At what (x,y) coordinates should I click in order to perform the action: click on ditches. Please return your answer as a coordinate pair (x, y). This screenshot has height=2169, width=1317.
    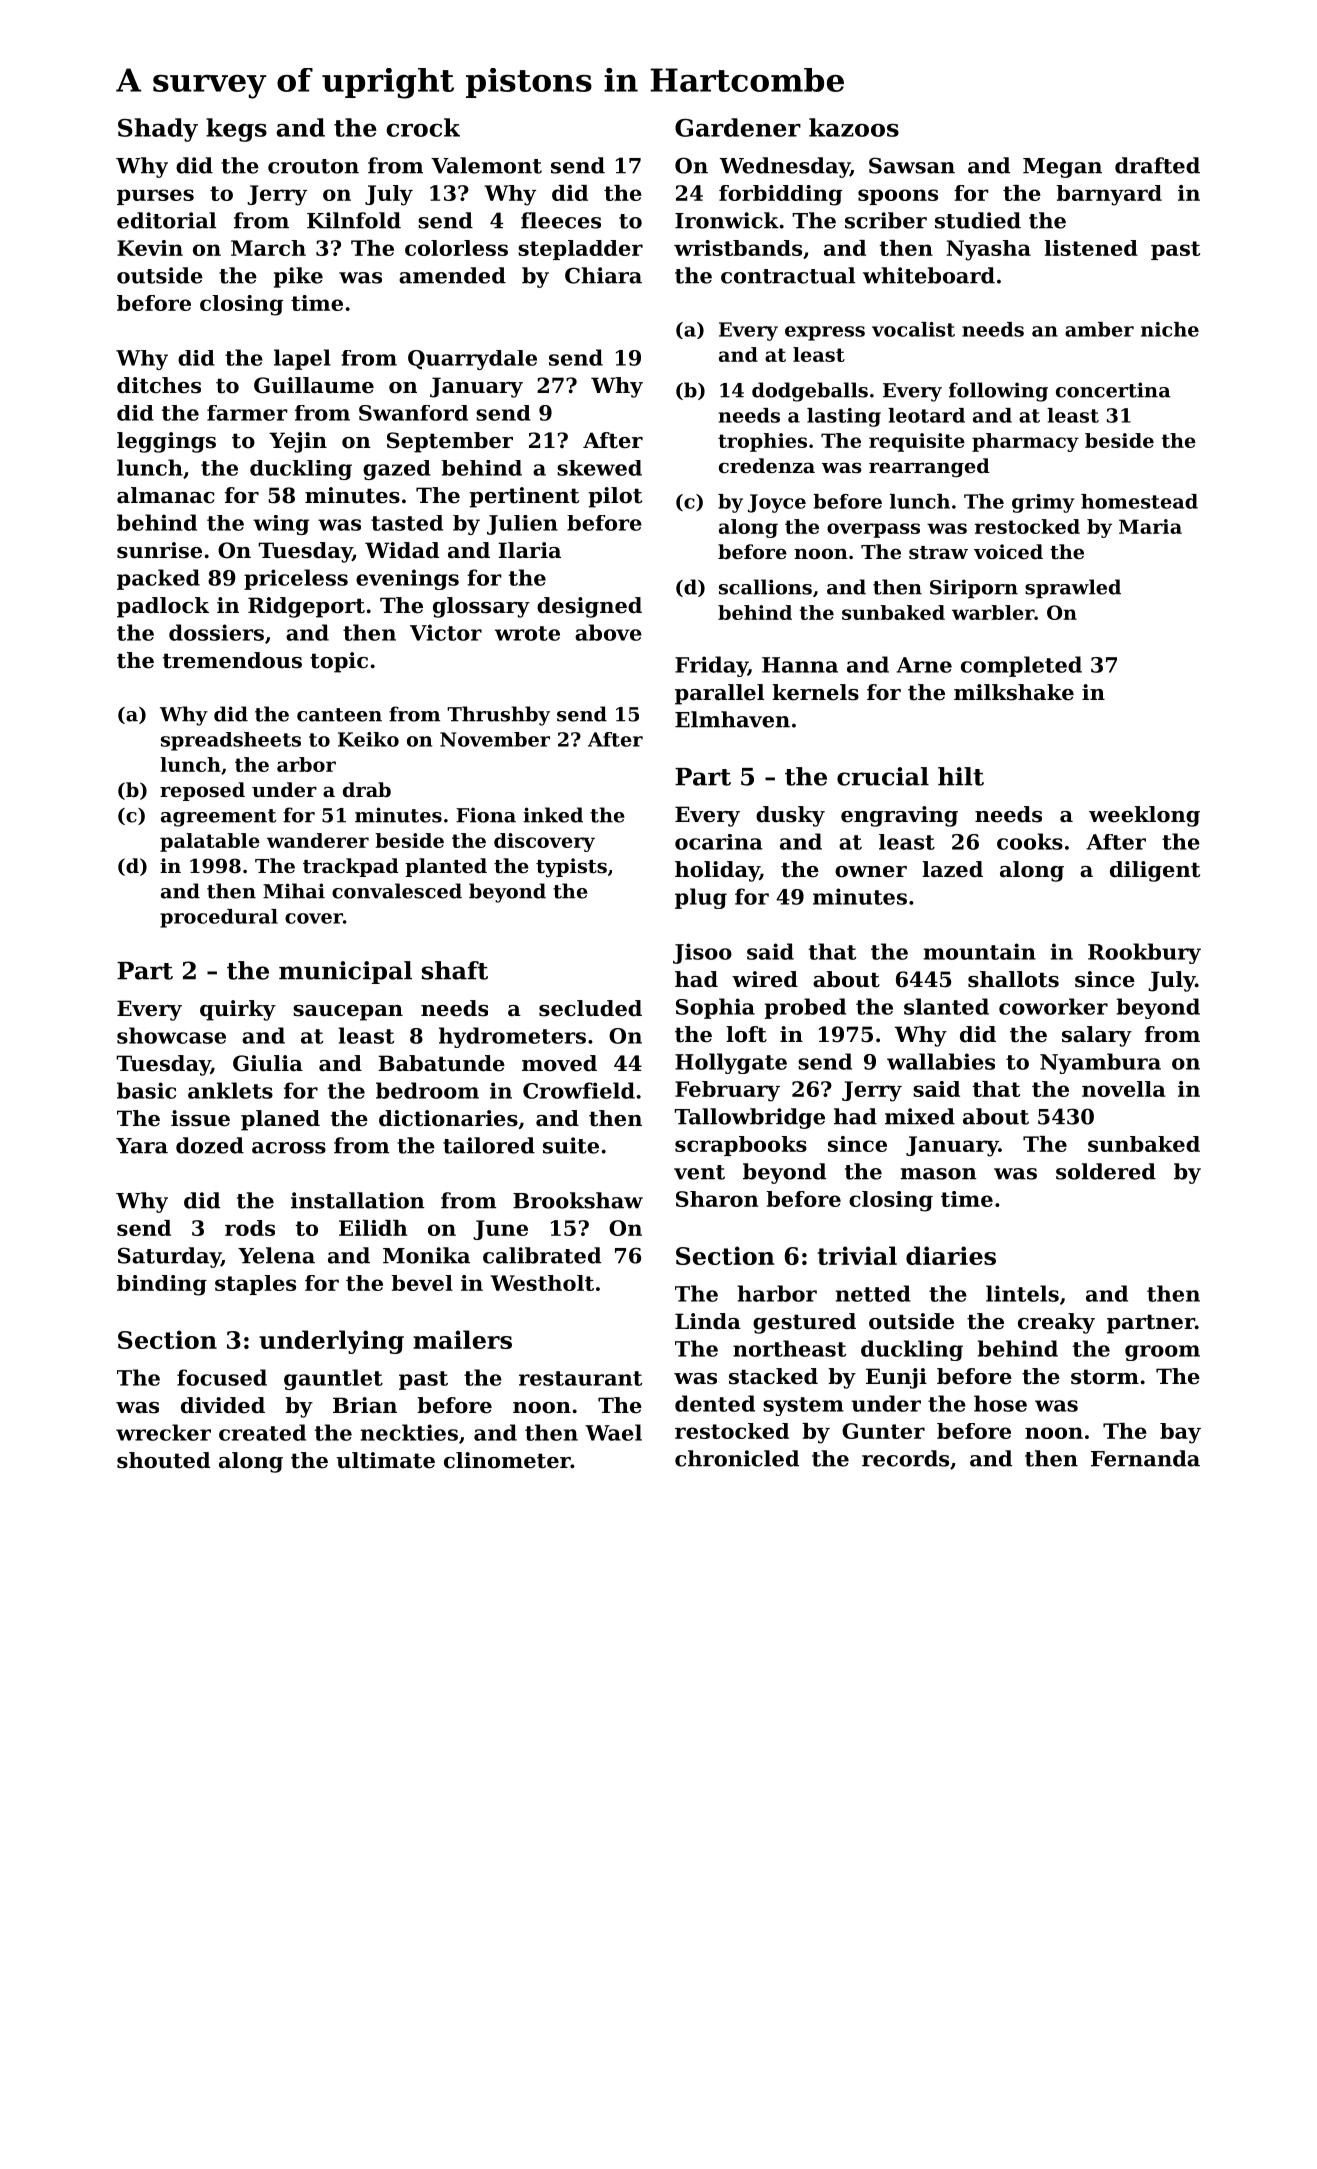
    Looking at the image, I should click on (159, 385).
